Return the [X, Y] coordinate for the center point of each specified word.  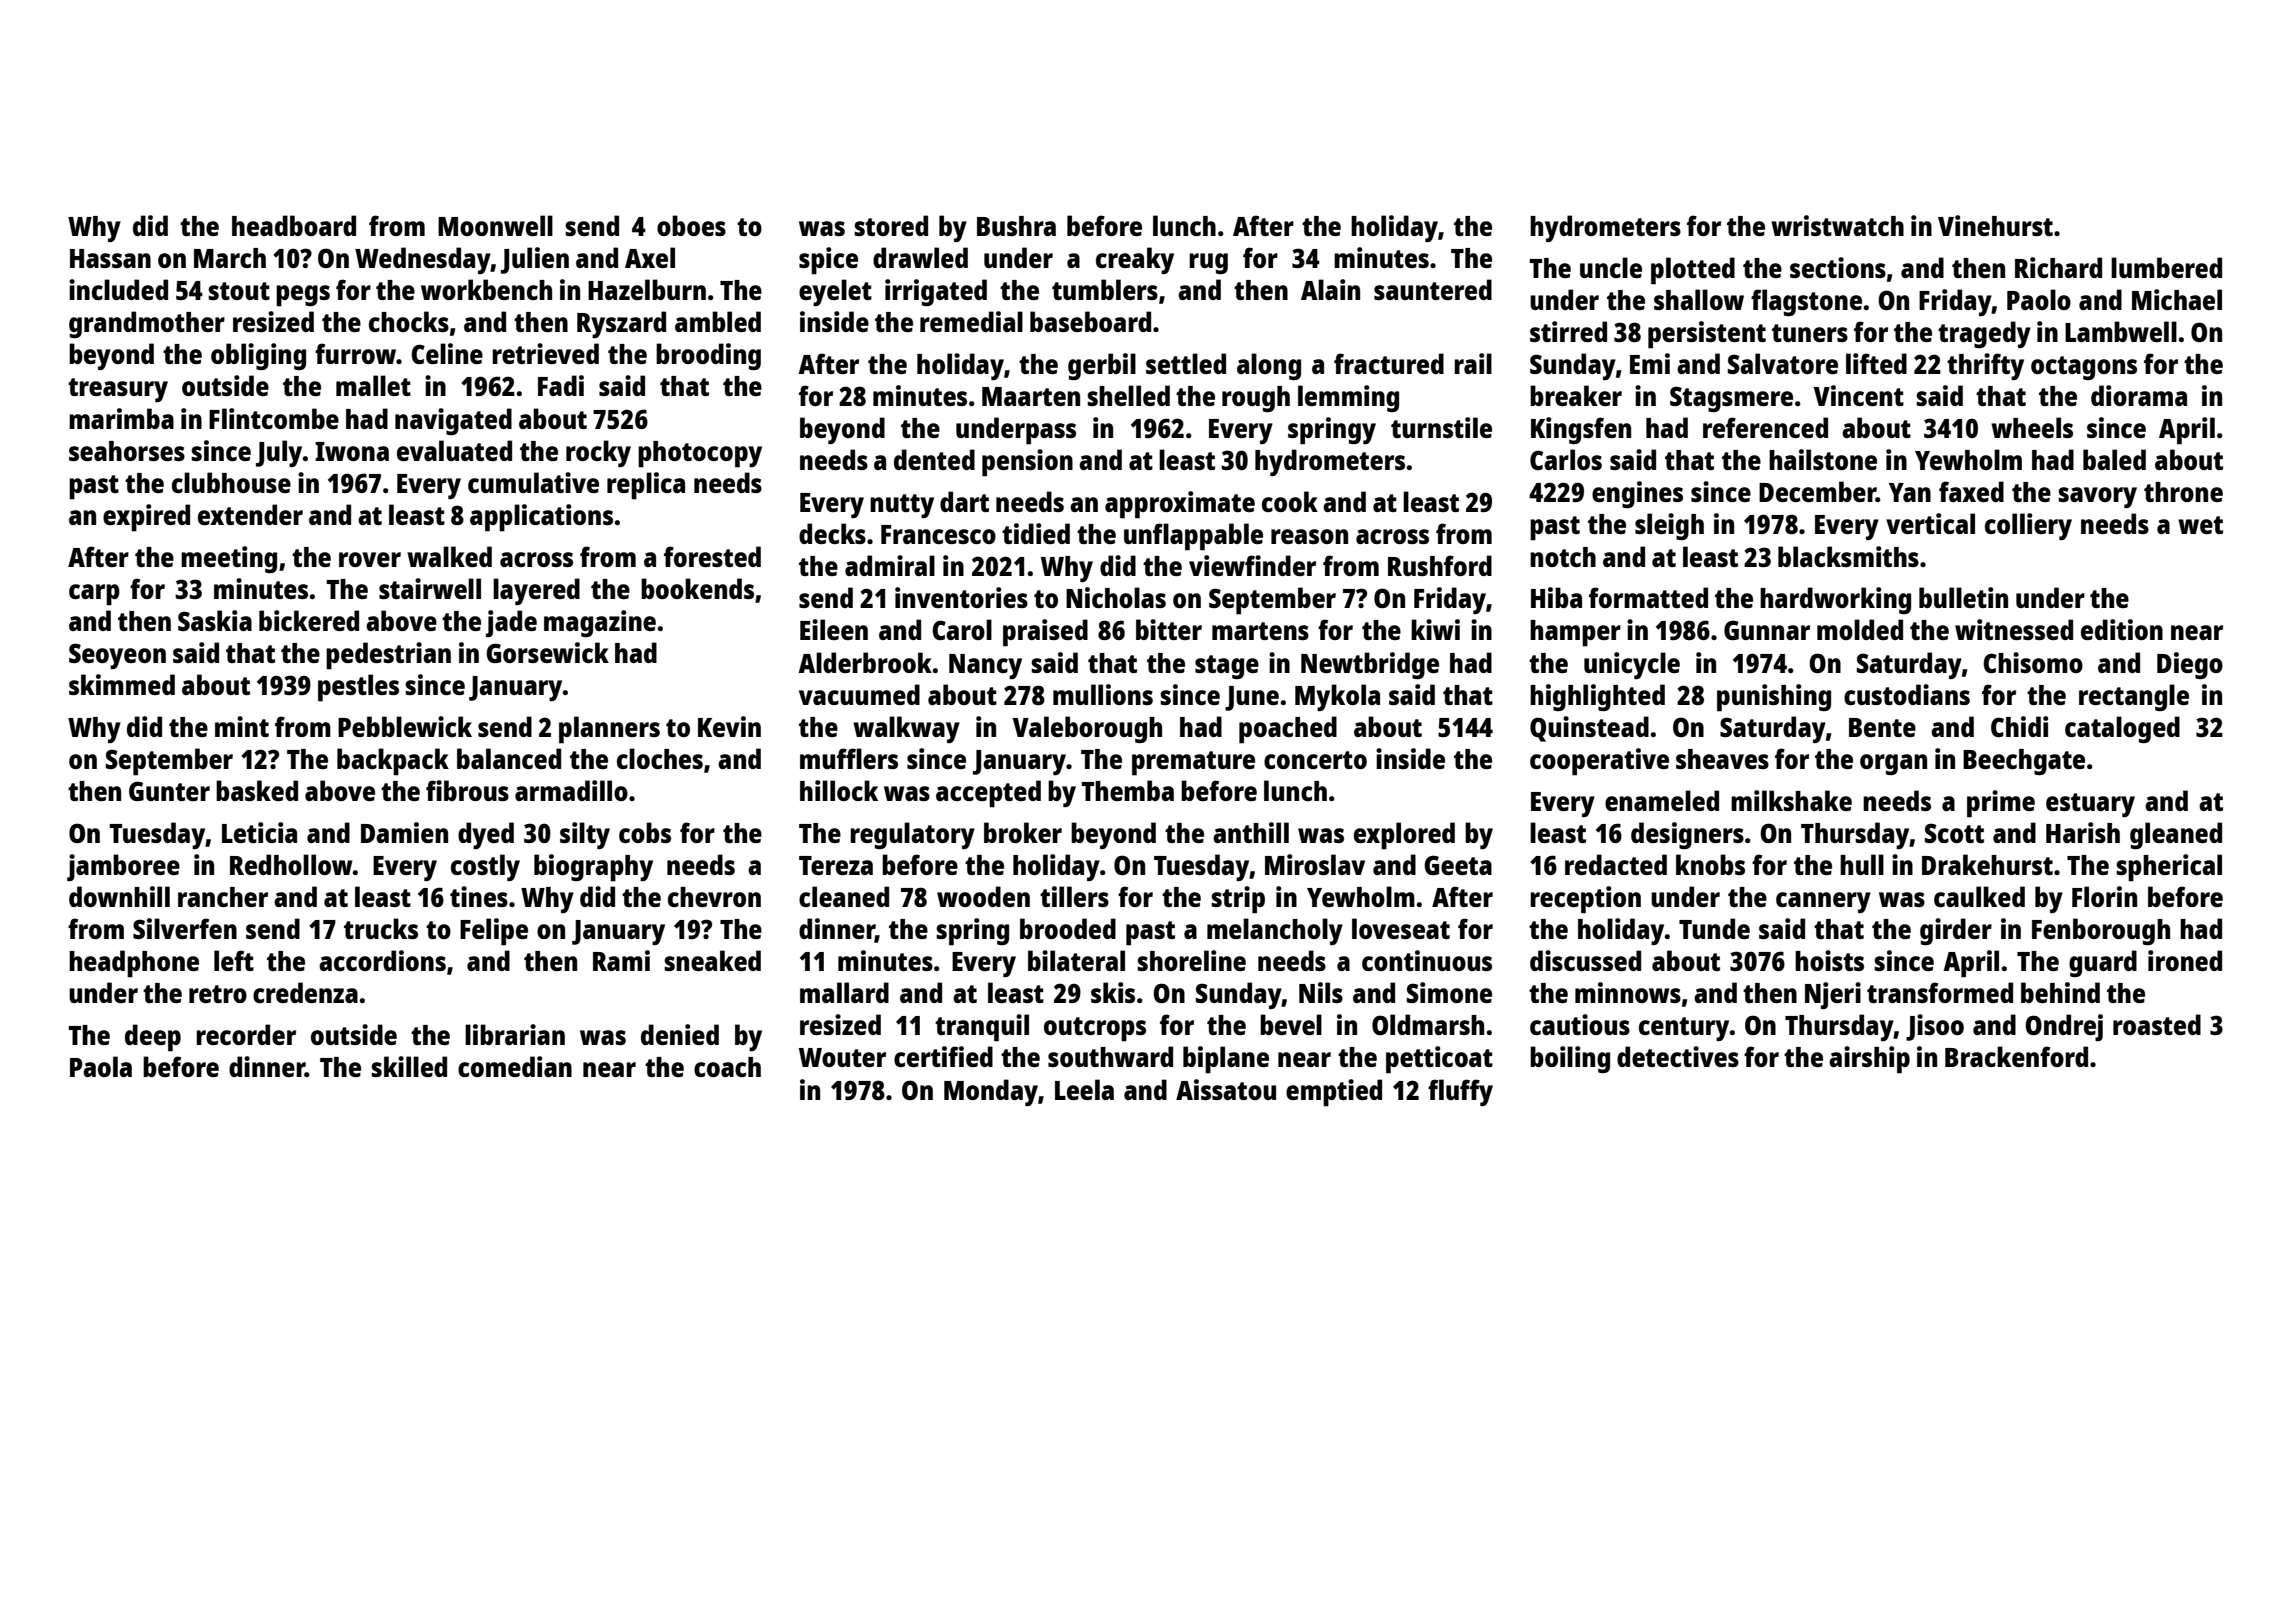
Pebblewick [405, 726]
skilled [409, 1066]
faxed [1971, 491]
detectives [1678, 1056]
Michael [2177, 299]
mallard [844, 992]
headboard [294, 225]
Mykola [1337, 697]
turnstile [1441, 427]
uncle [1611, 267]
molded [1860, 629]
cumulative [533, 482]
